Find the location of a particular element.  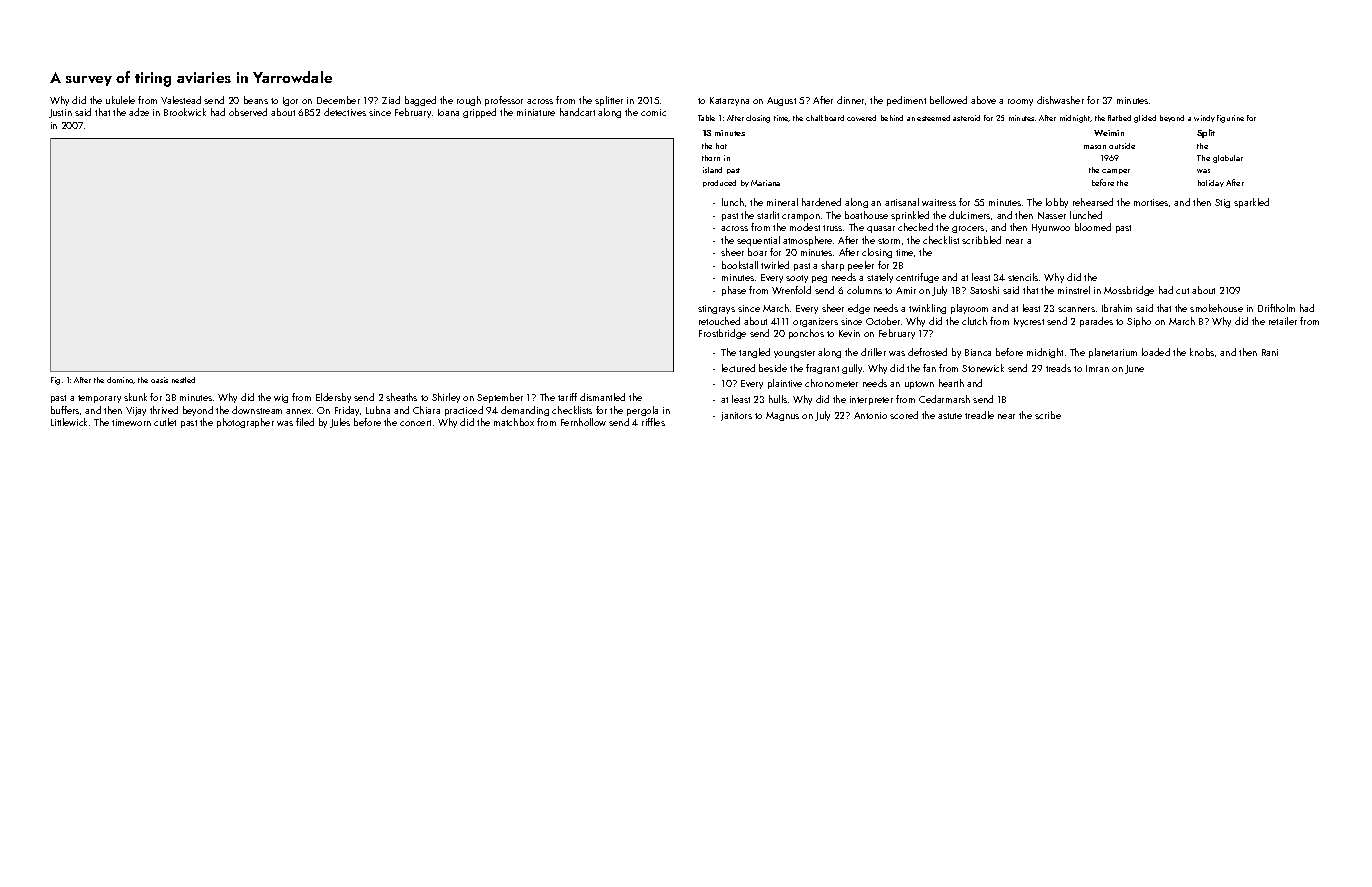

bagged is located at coordinates (420, 101).
